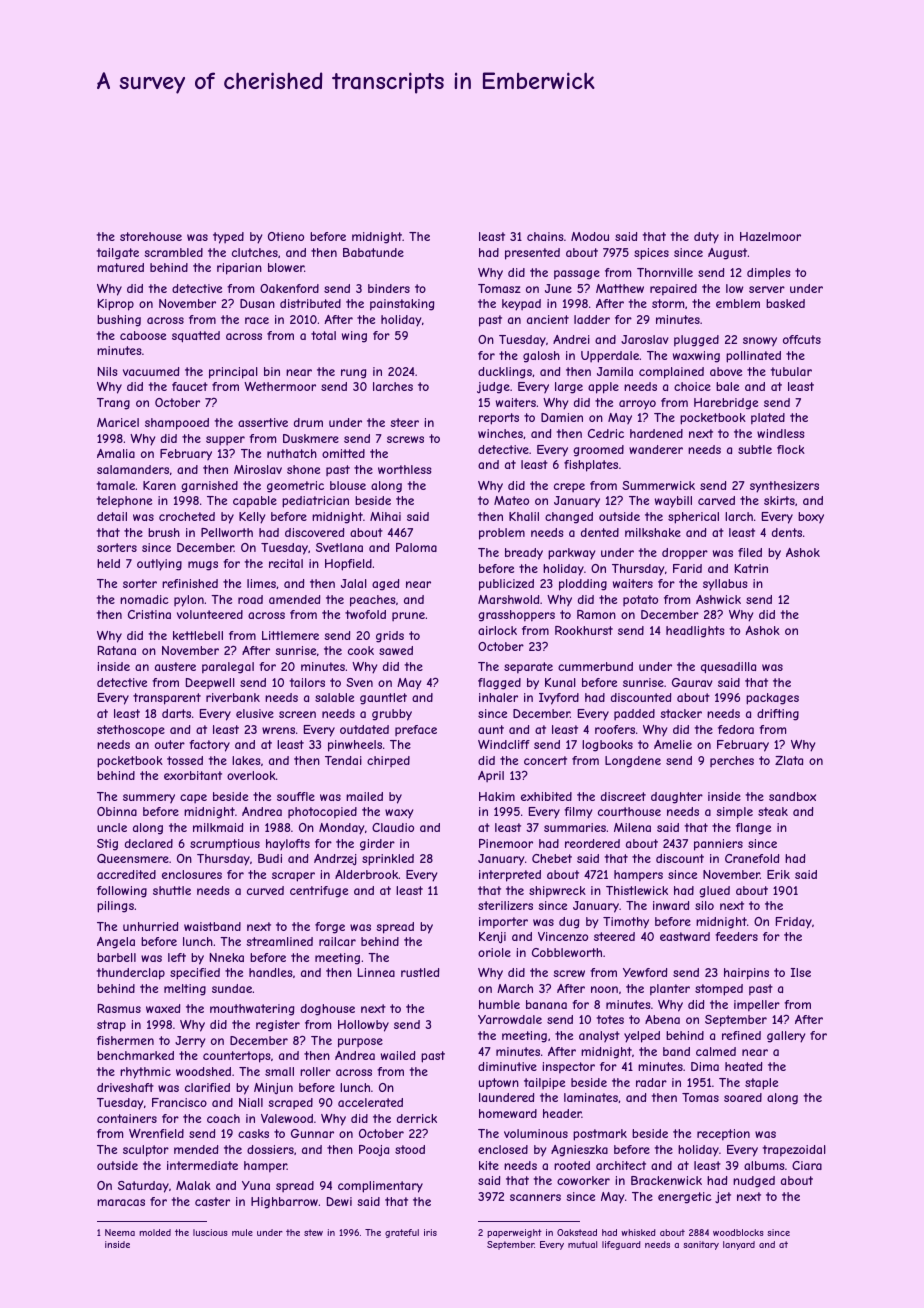 The height and width of the image is (1308, 924). What do you see at coordinates (307, 682) in the image?
I see `tailors` at bounding box center [307, 682].
